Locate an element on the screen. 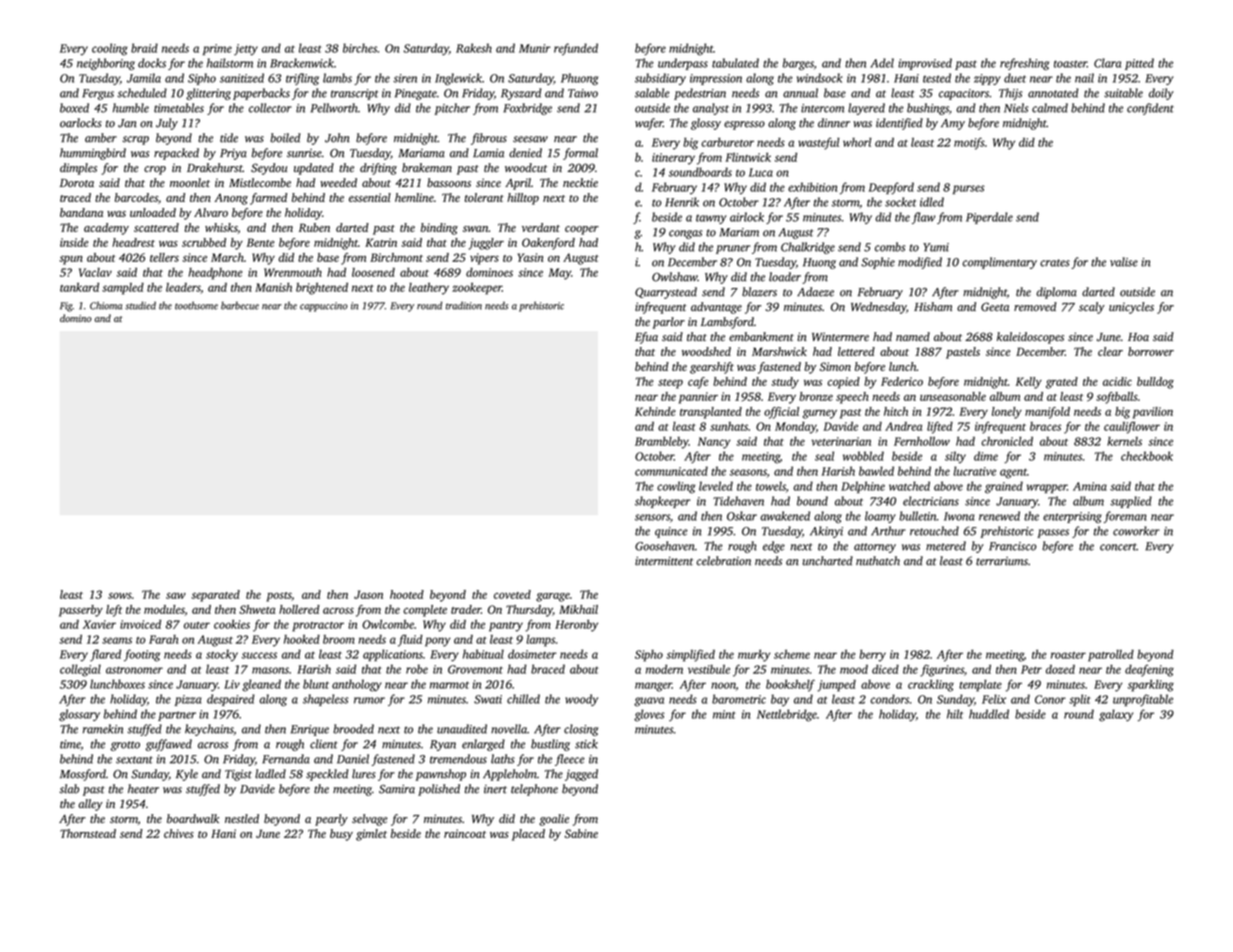 This screenshot has height=952, width=1233. barbecue is located at coordinates (240, 305).
